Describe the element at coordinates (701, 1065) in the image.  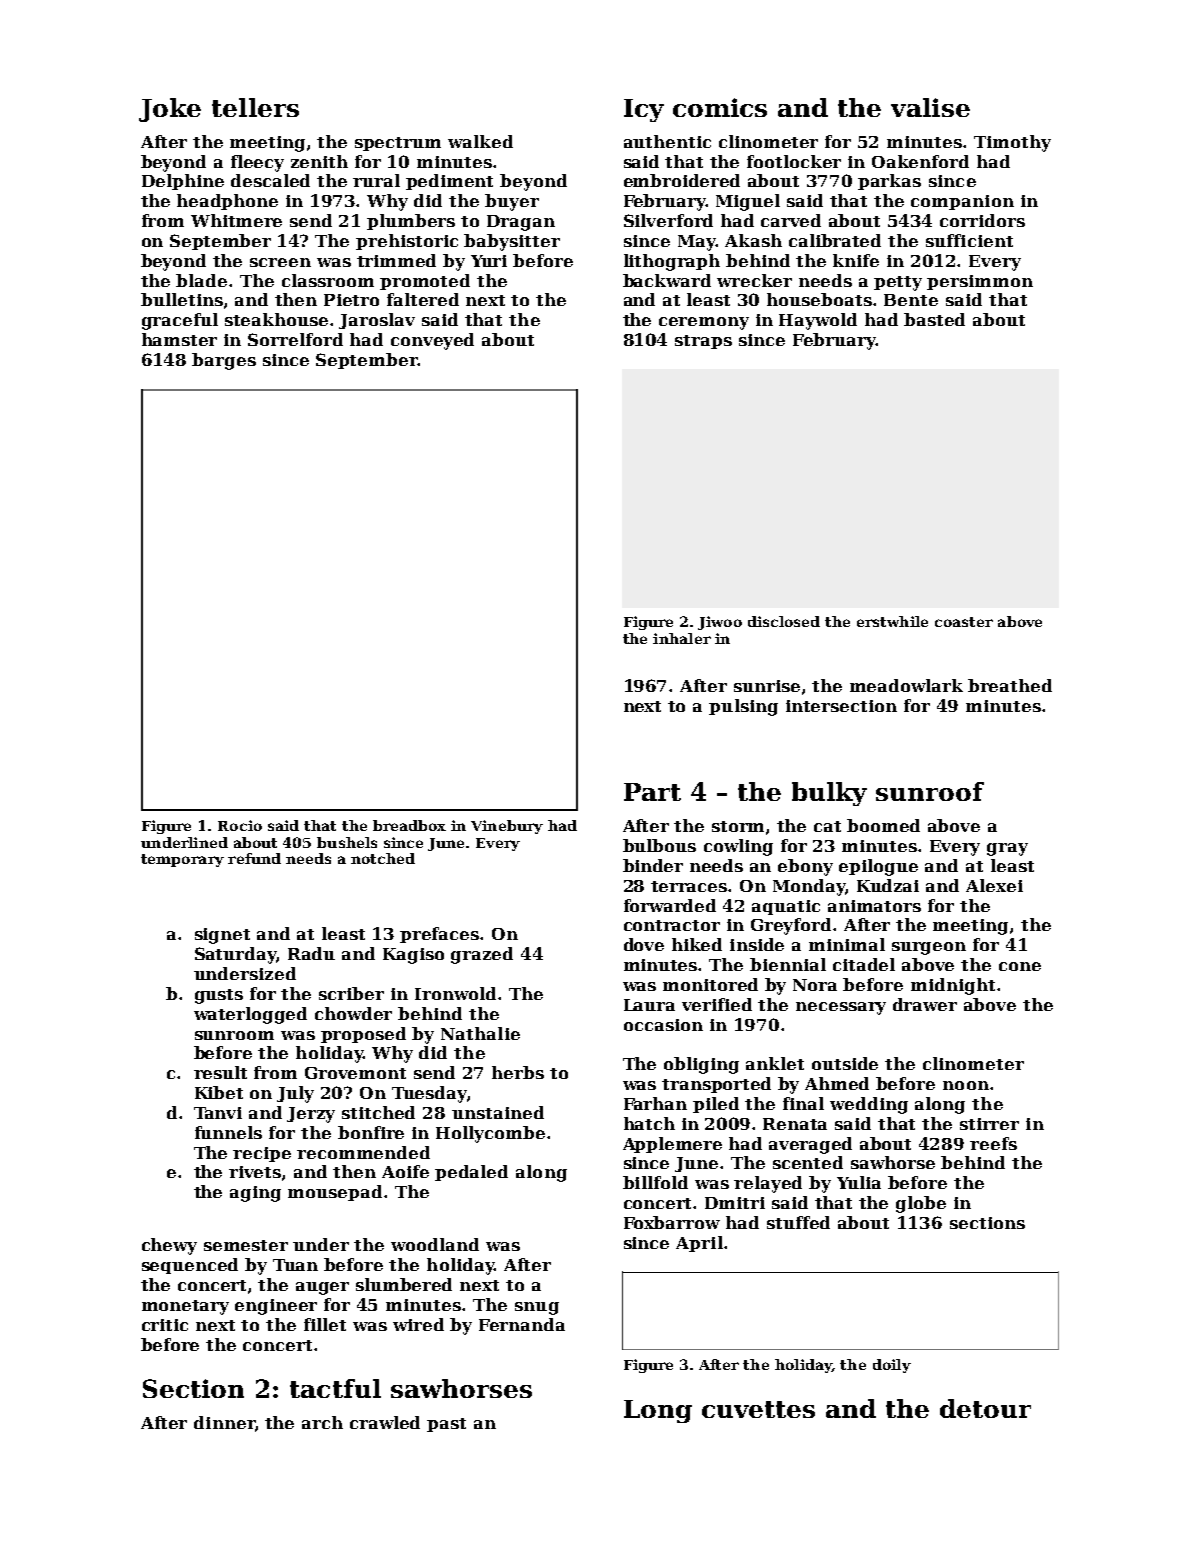
I see `obliging` at that location.
